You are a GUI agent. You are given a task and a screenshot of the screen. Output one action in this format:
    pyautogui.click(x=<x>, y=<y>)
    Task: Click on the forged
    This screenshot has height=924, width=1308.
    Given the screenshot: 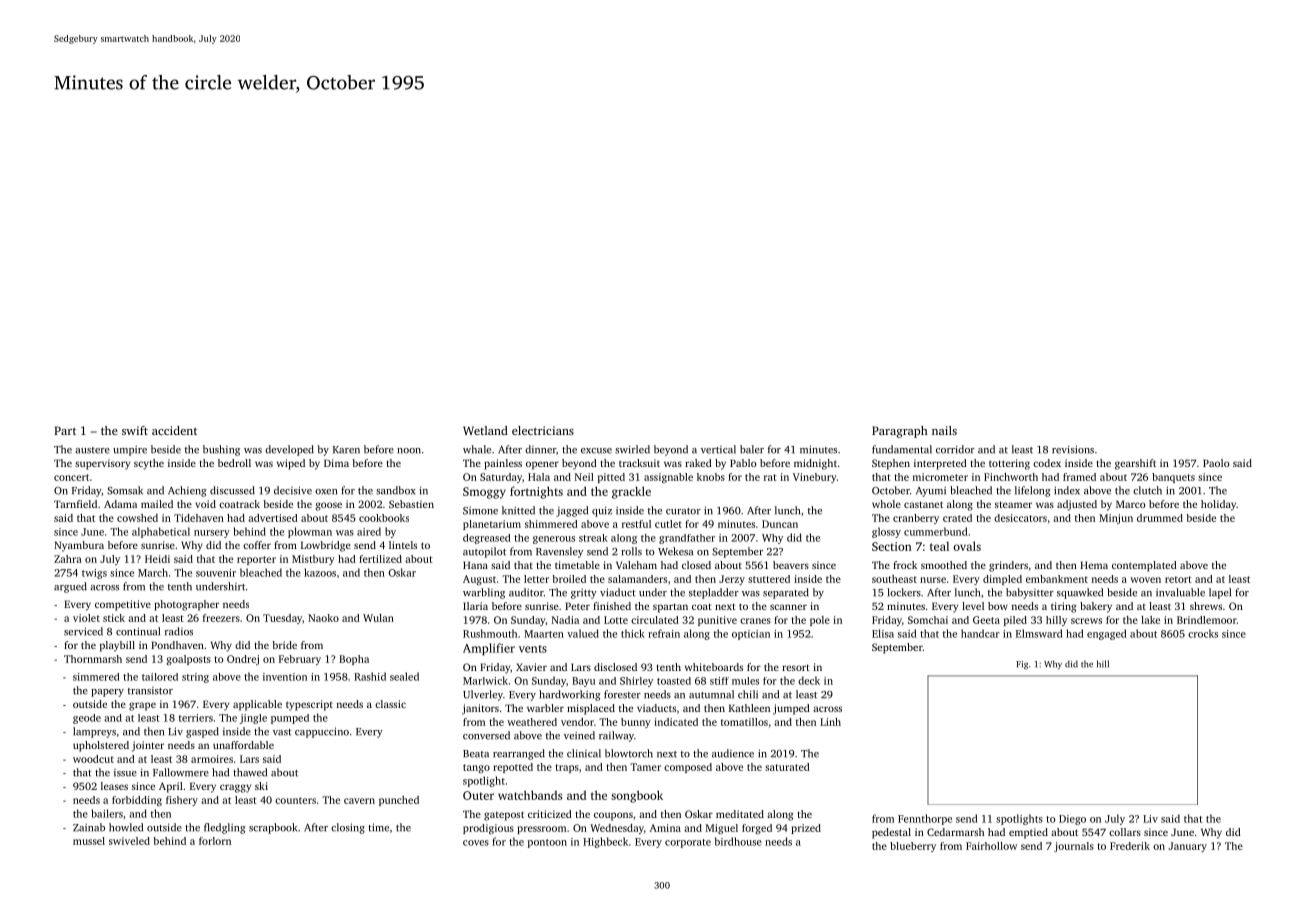 What is the action you would take?
    pyautogui.click(x=757, y=829)
